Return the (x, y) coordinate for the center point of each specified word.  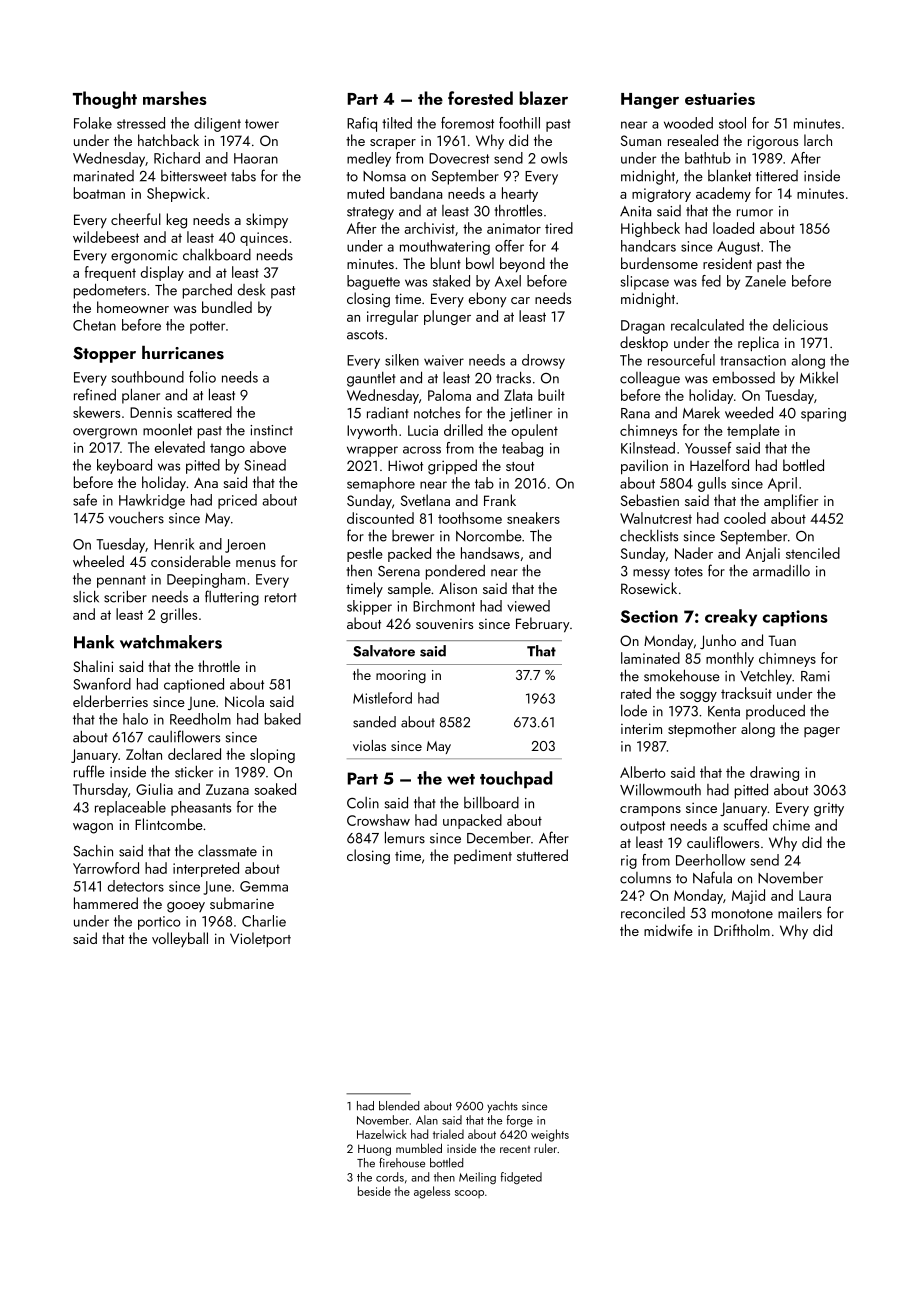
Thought (105, 100)
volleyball (180, 939)
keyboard (124, 466)
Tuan (782, 640)
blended (399, 1106)
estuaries (720, 98)
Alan (427, 1120)
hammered (106, 903)
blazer (543, 98)
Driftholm (742, 930)
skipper (369, 607)
